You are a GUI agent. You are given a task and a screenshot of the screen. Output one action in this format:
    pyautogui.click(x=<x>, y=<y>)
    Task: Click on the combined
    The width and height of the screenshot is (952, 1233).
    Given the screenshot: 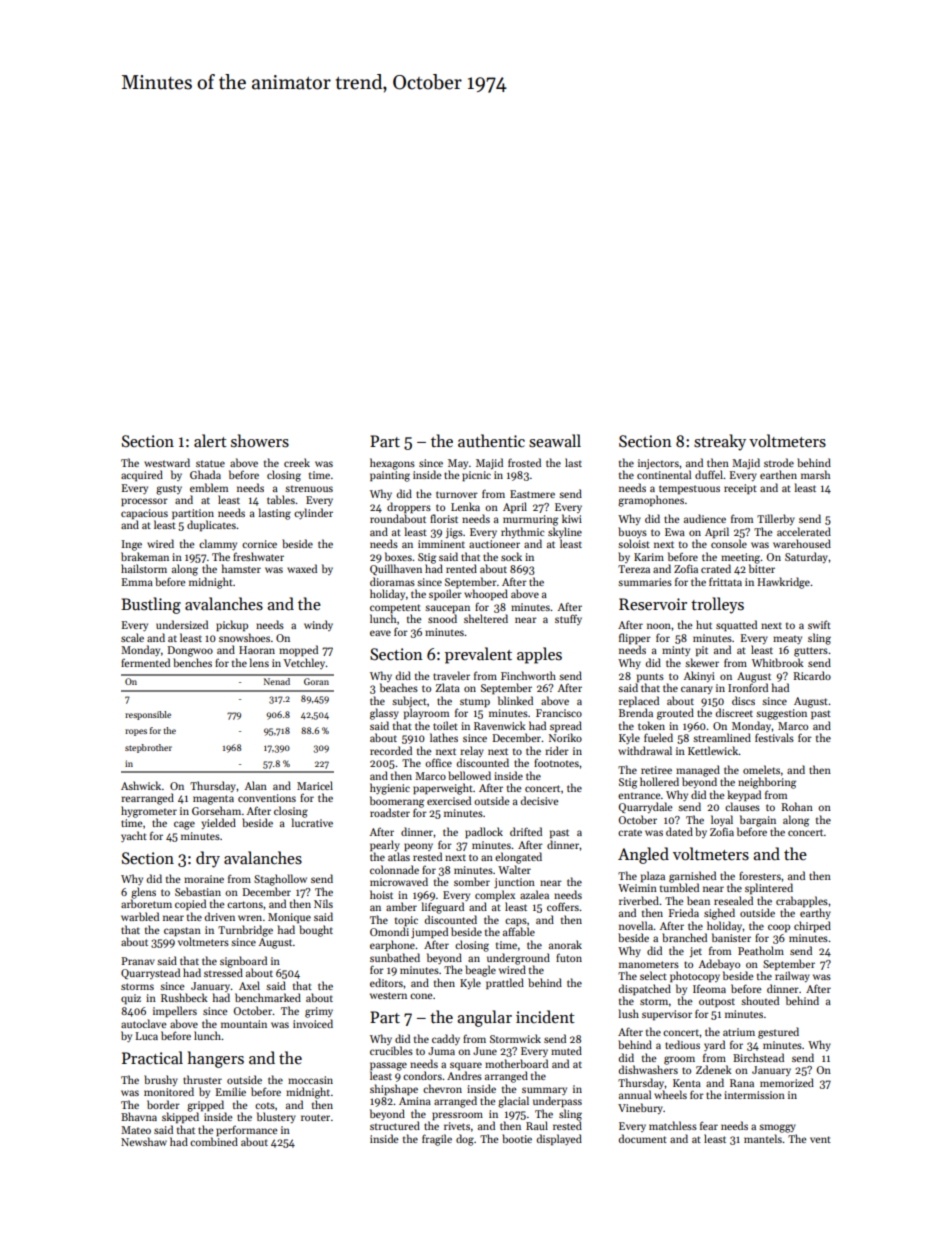 What is the action you would take?
    pyautogui.click(x=214, y=1141)
